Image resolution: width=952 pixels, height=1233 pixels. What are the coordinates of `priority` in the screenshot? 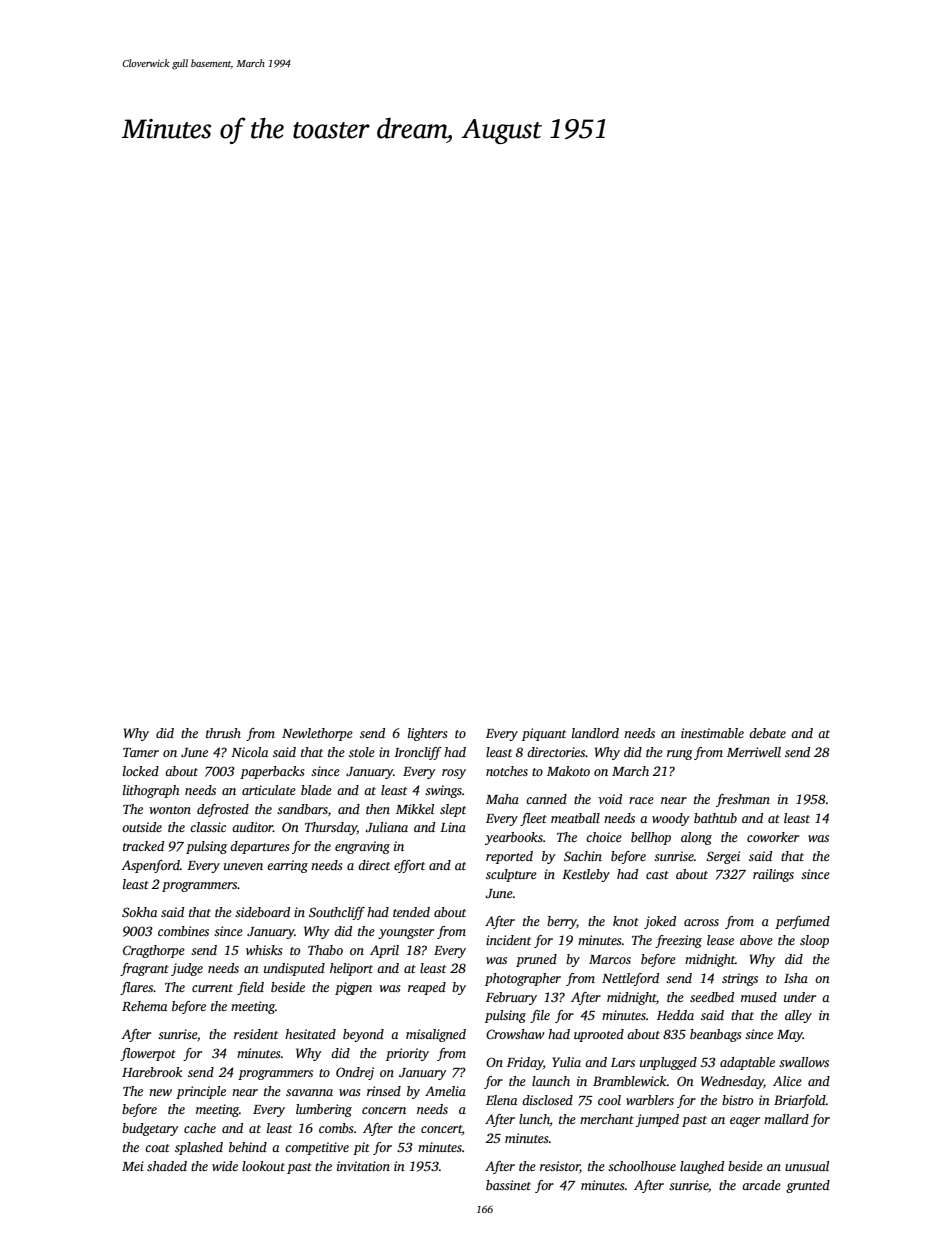 It's located at (407, 1054).
